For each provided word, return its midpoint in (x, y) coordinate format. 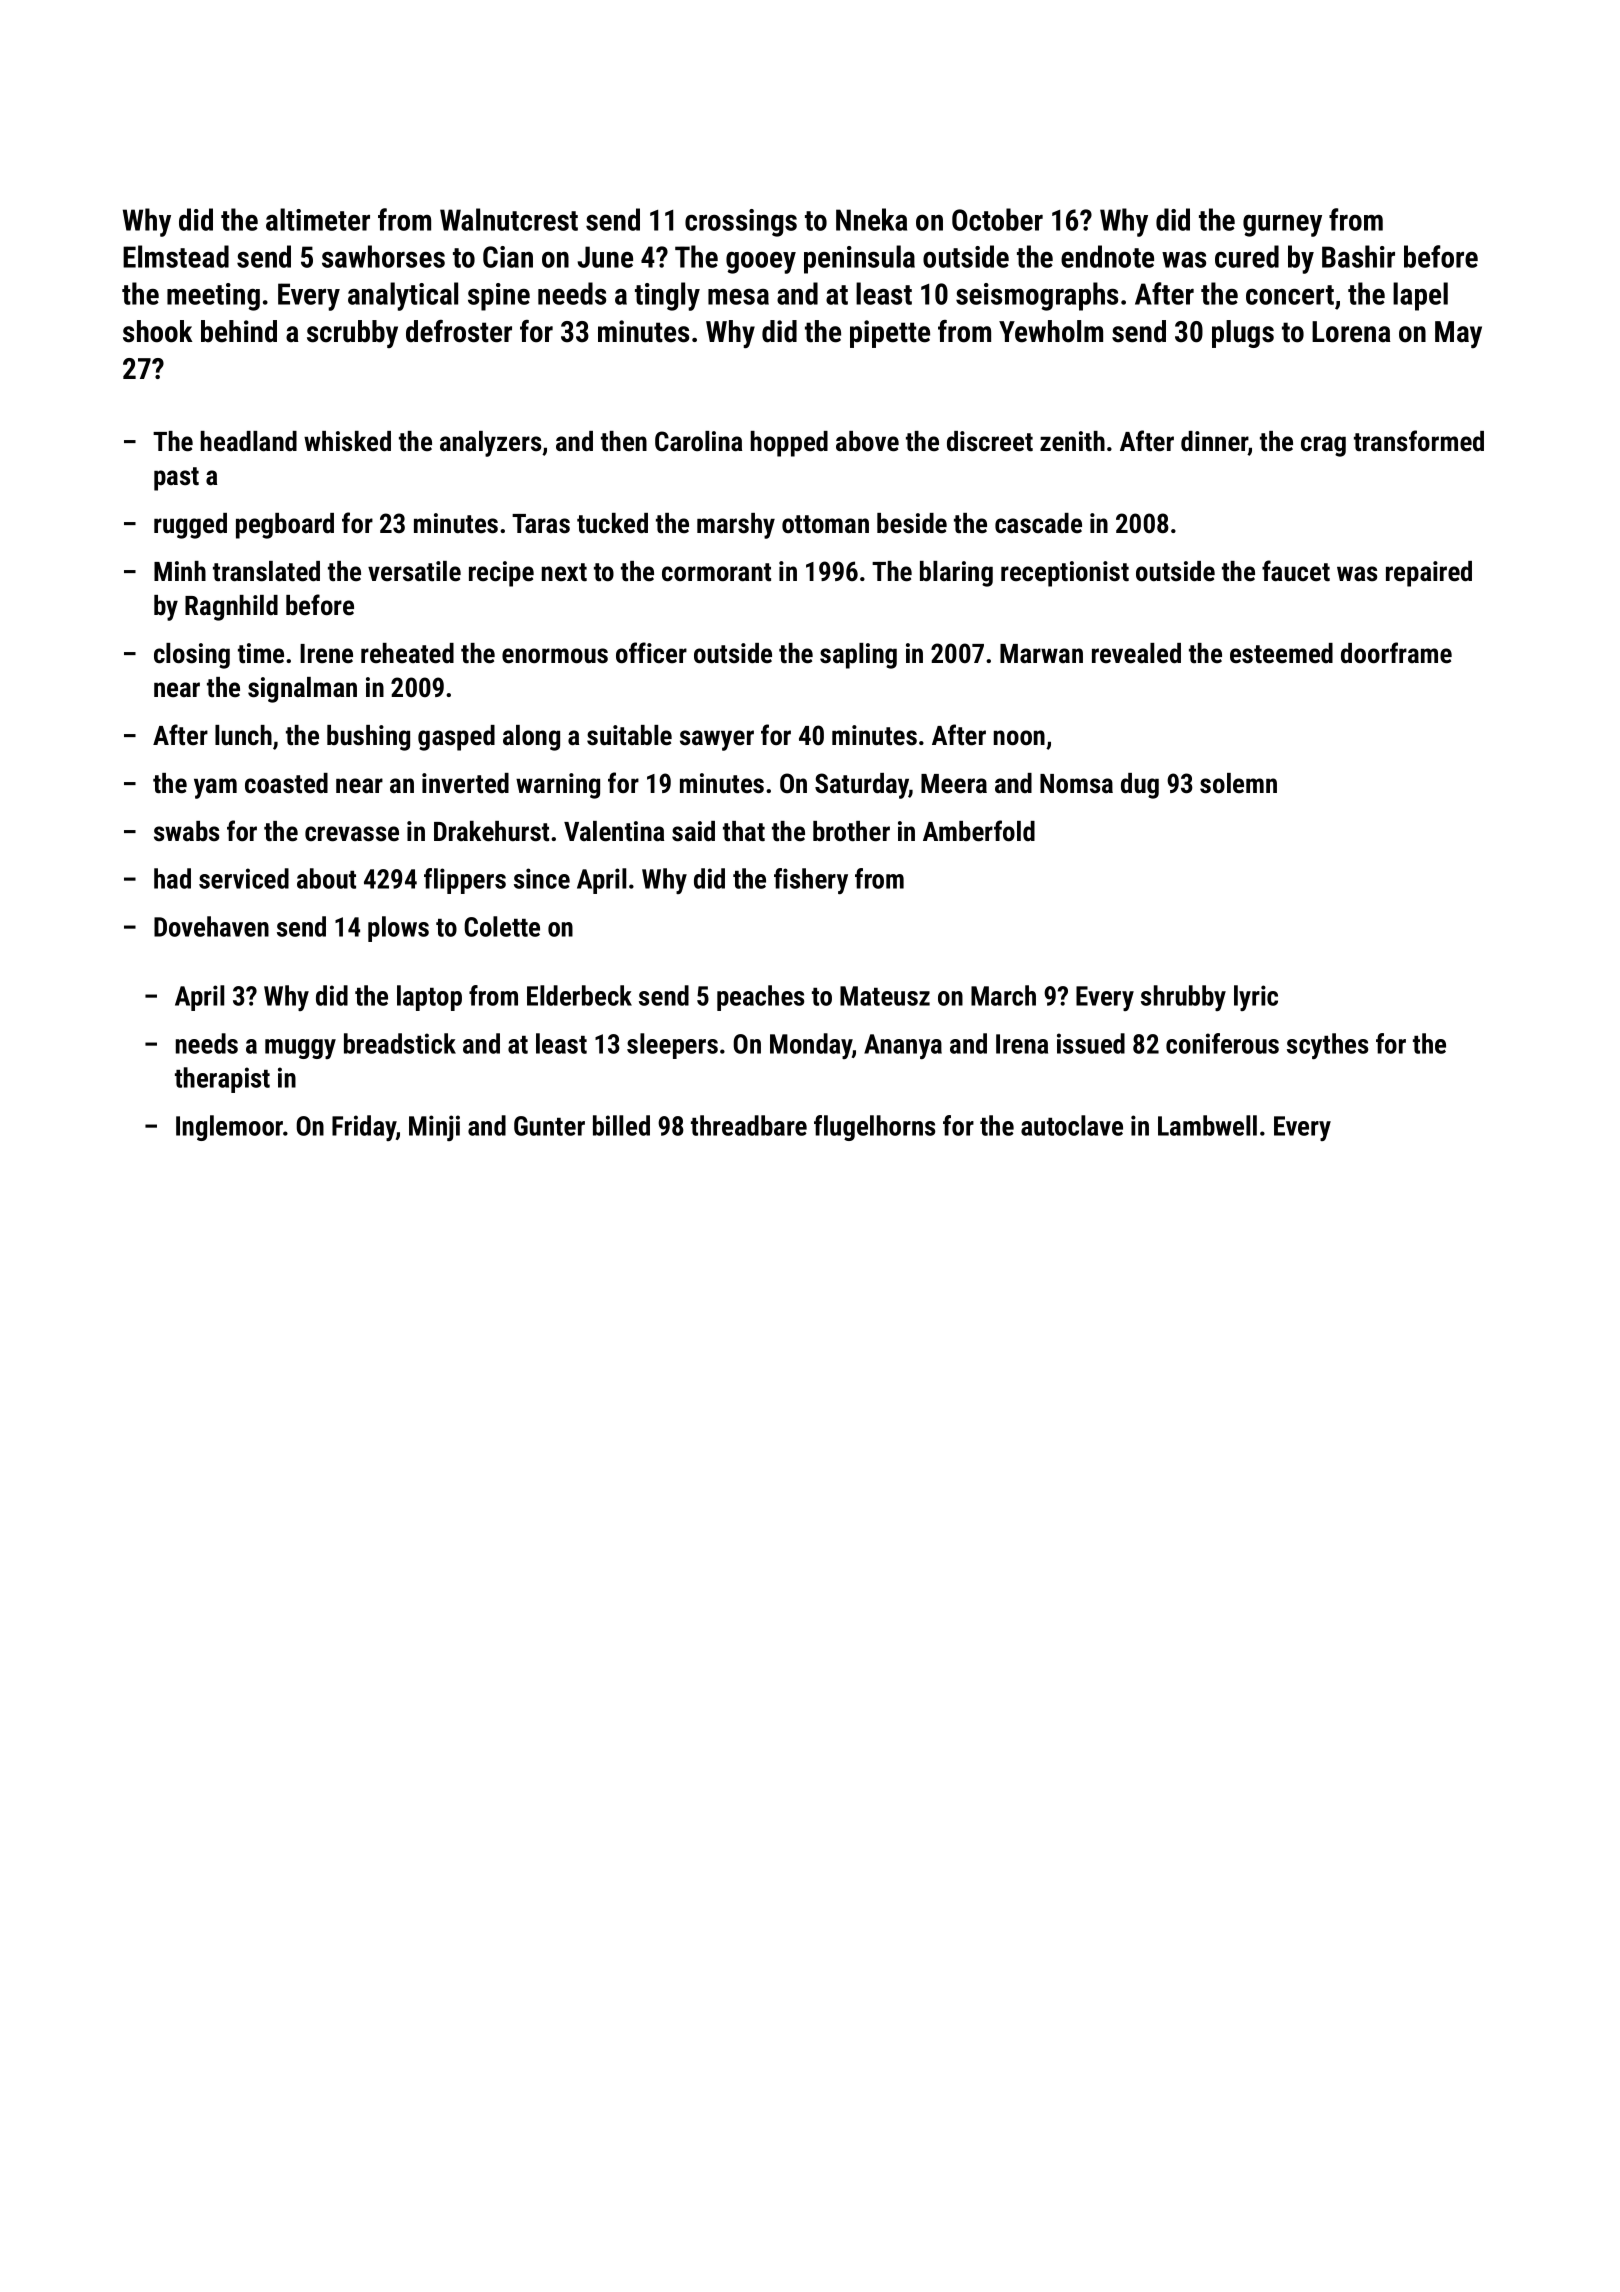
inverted (465, 783)
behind (239, 331)
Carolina (698, 441)
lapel (1420, 296)
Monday (811, 1046)
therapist (222, 1080)
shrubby (1183, 998)
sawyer (717, 740)
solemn (1238, 783)
